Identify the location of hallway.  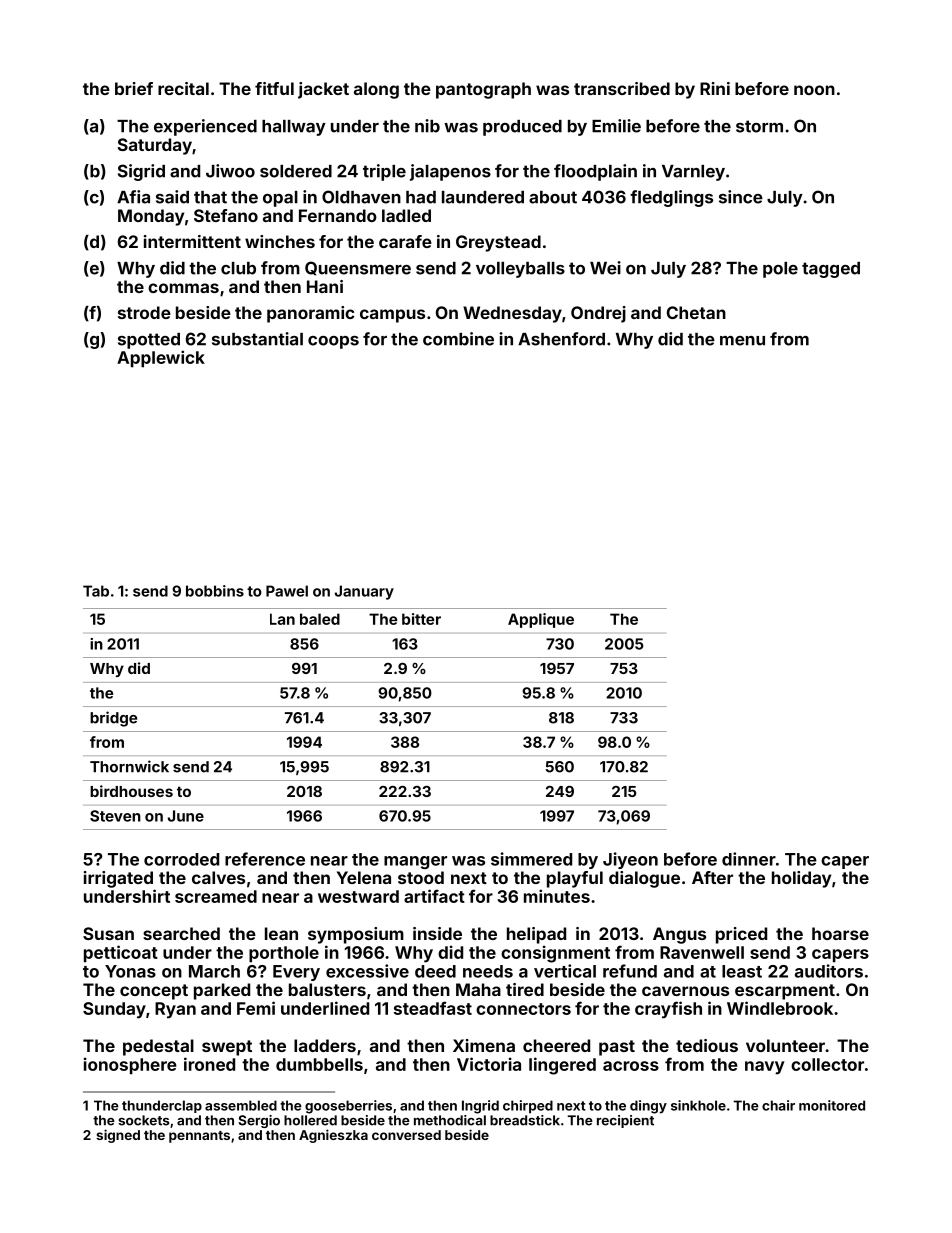
(294, 128).
